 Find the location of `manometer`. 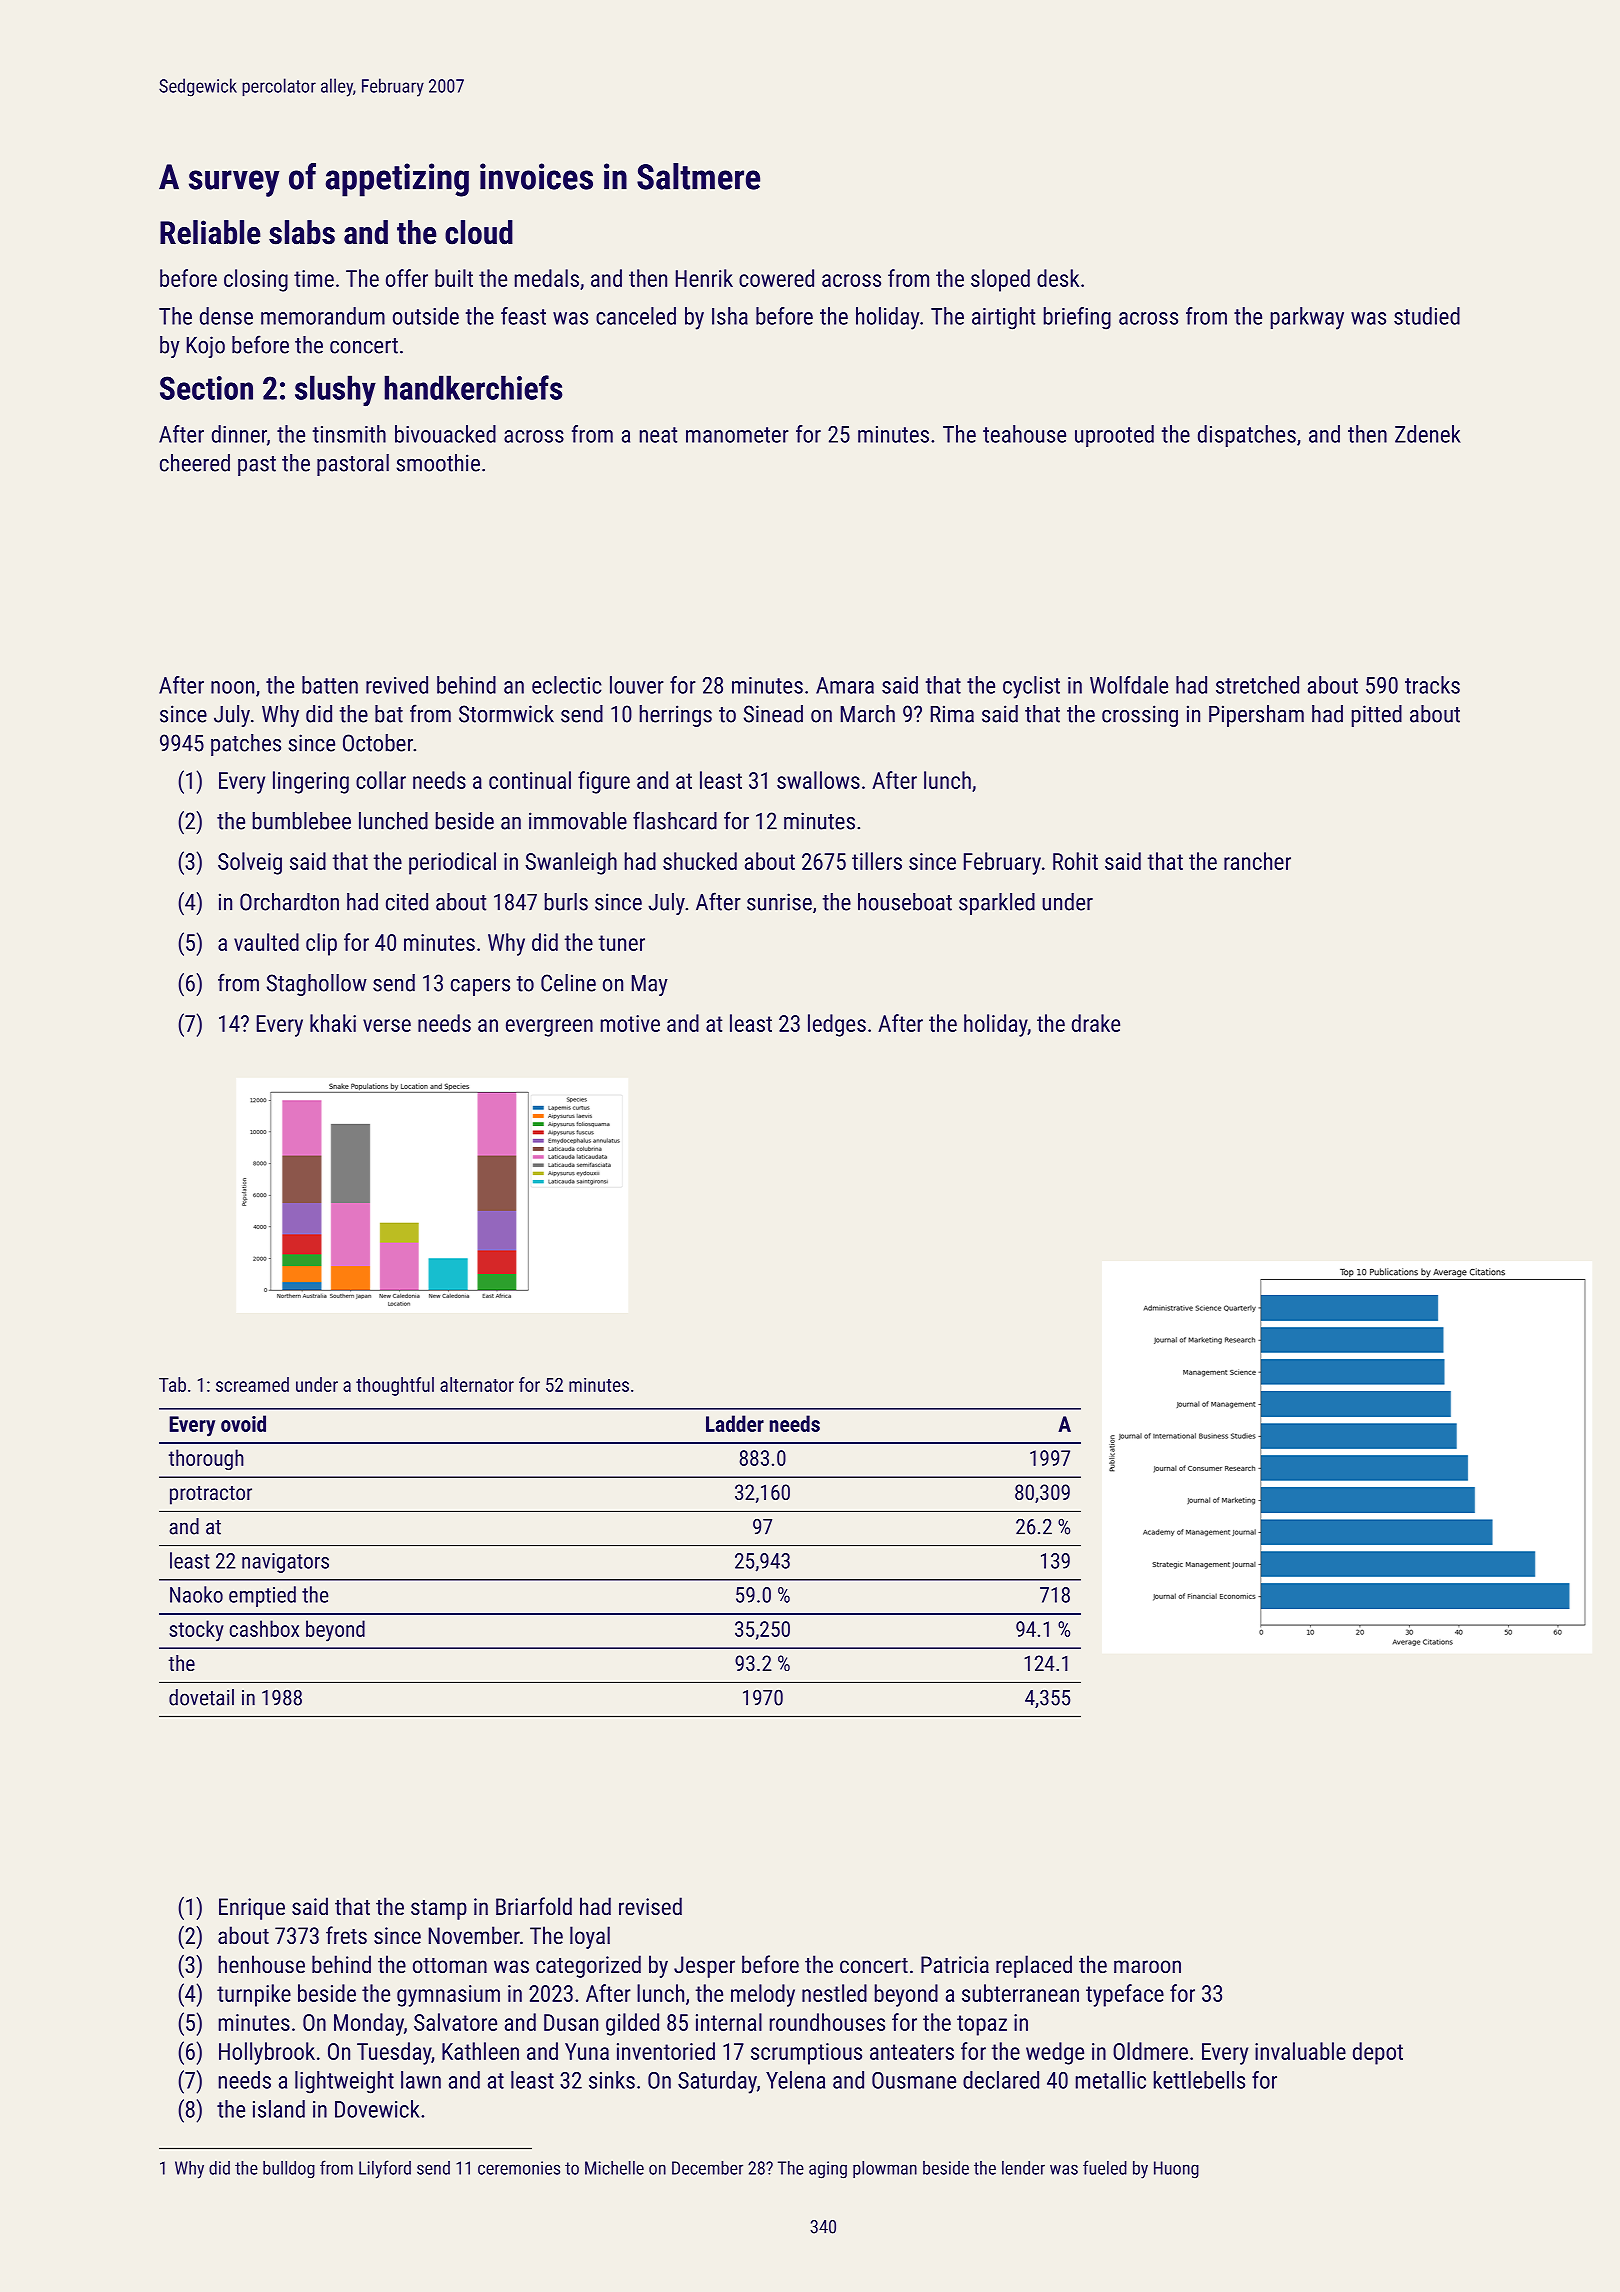

manometer is located at coordinates (737, 435).
